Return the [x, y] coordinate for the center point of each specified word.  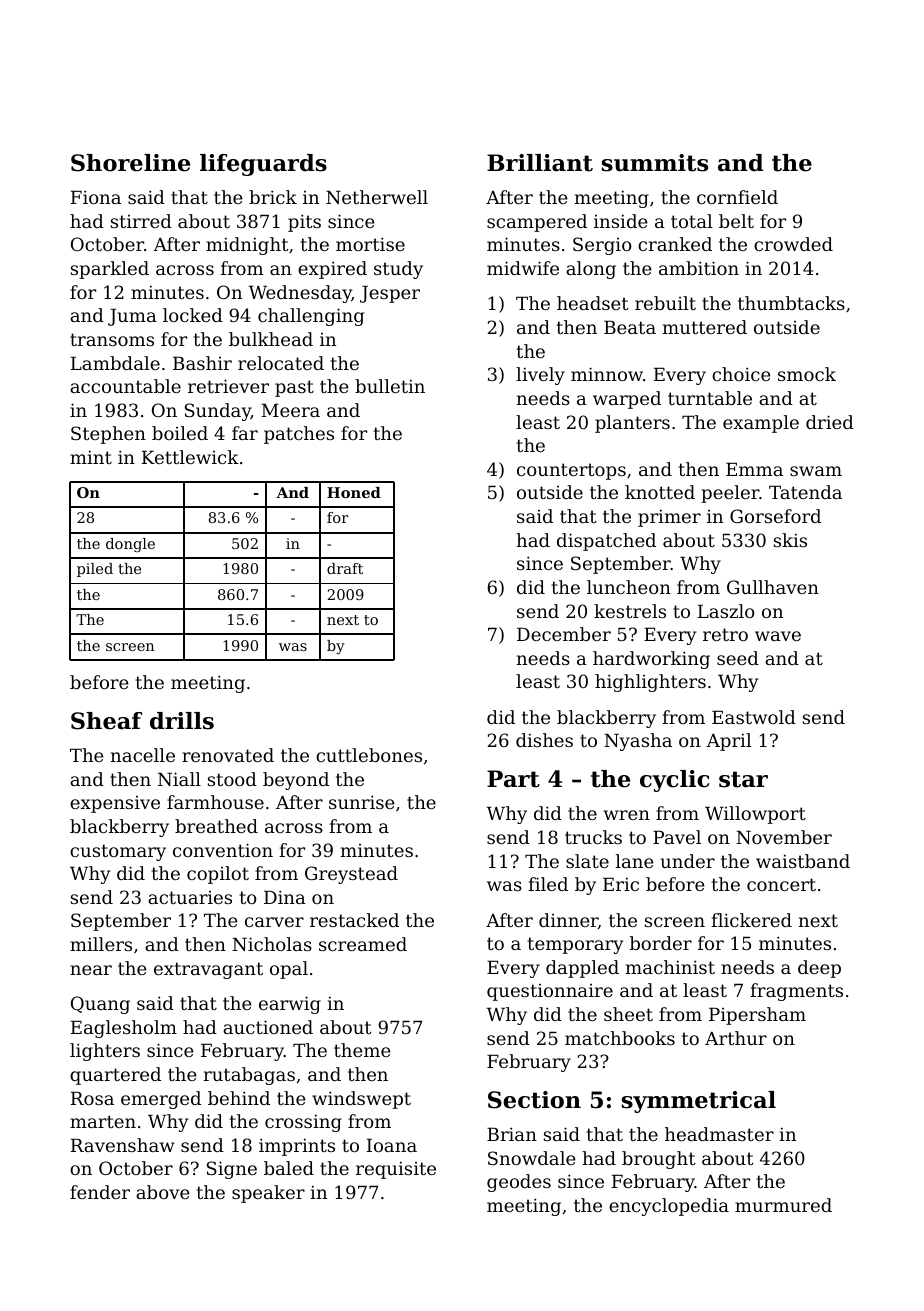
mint [91, 457]
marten [103, 1121]
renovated [228, 755]
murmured [783, 1205]
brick [273, 197]
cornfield [737, 197]
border [661, 943]
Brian [512, 1134]
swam [816, 471]
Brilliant [540, 163]
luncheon [629, 587]
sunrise [362, 802]
